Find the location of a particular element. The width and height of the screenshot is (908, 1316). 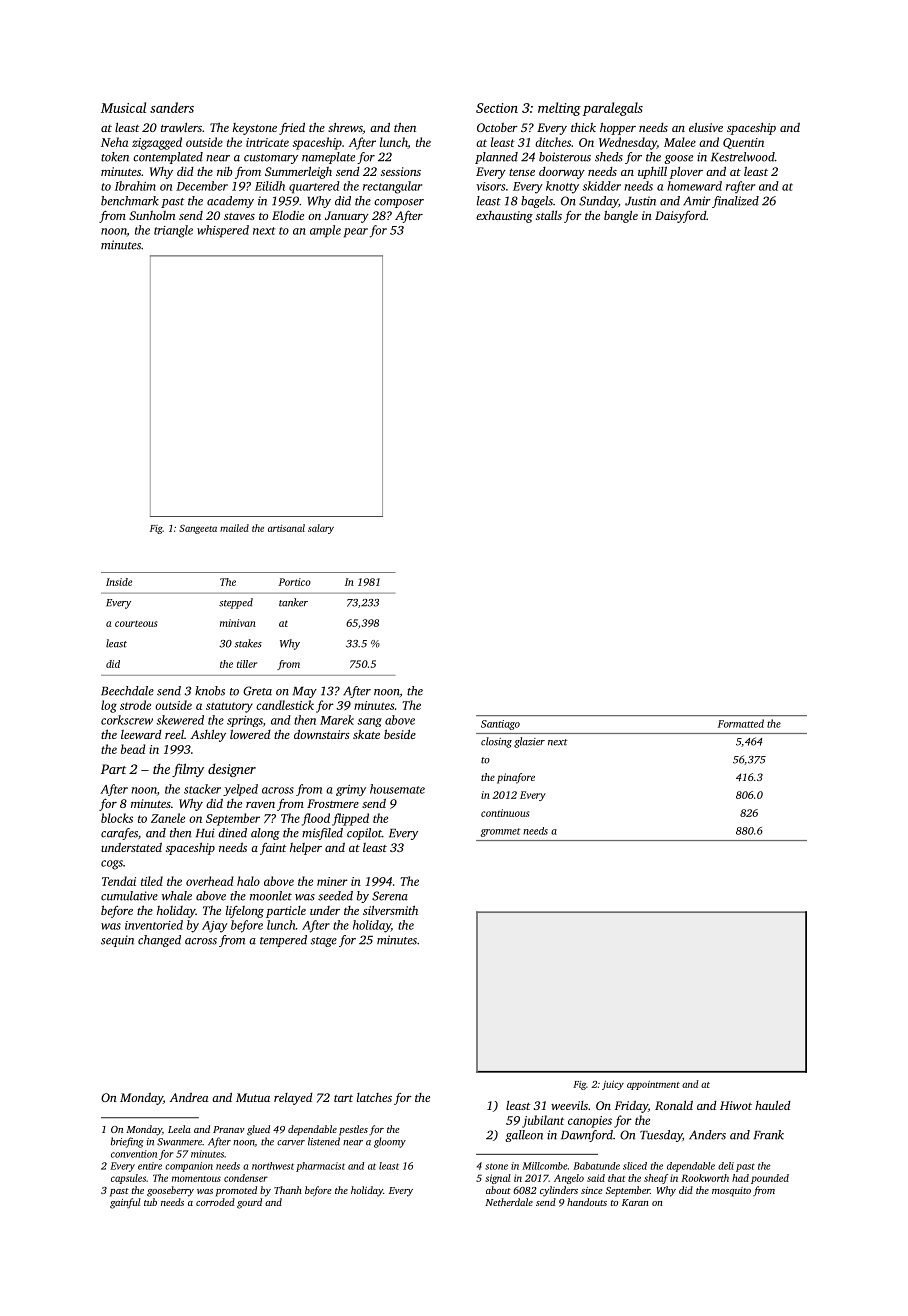

customary is located at coordinates (271, 159).
